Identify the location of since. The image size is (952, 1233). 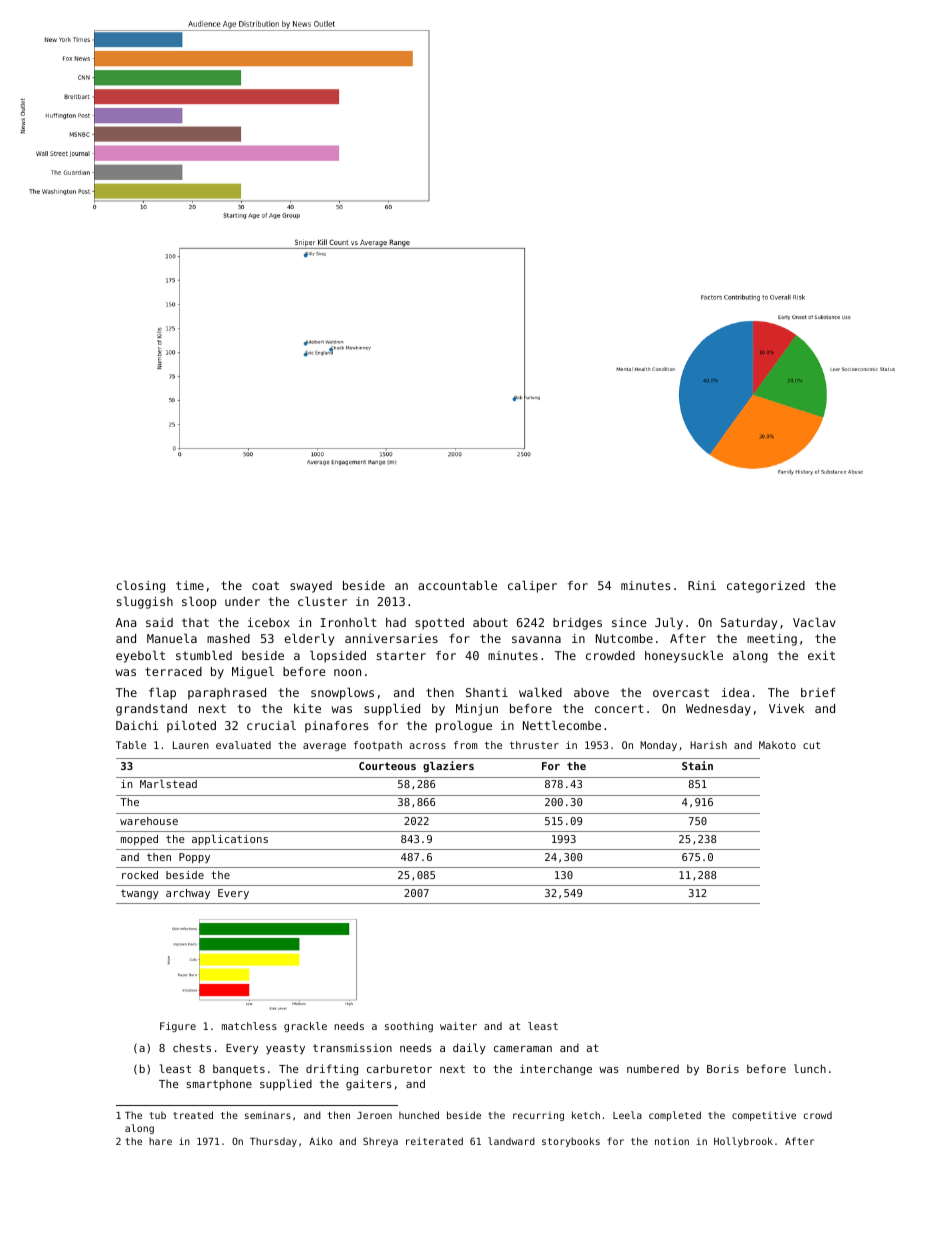
(629, 622).
